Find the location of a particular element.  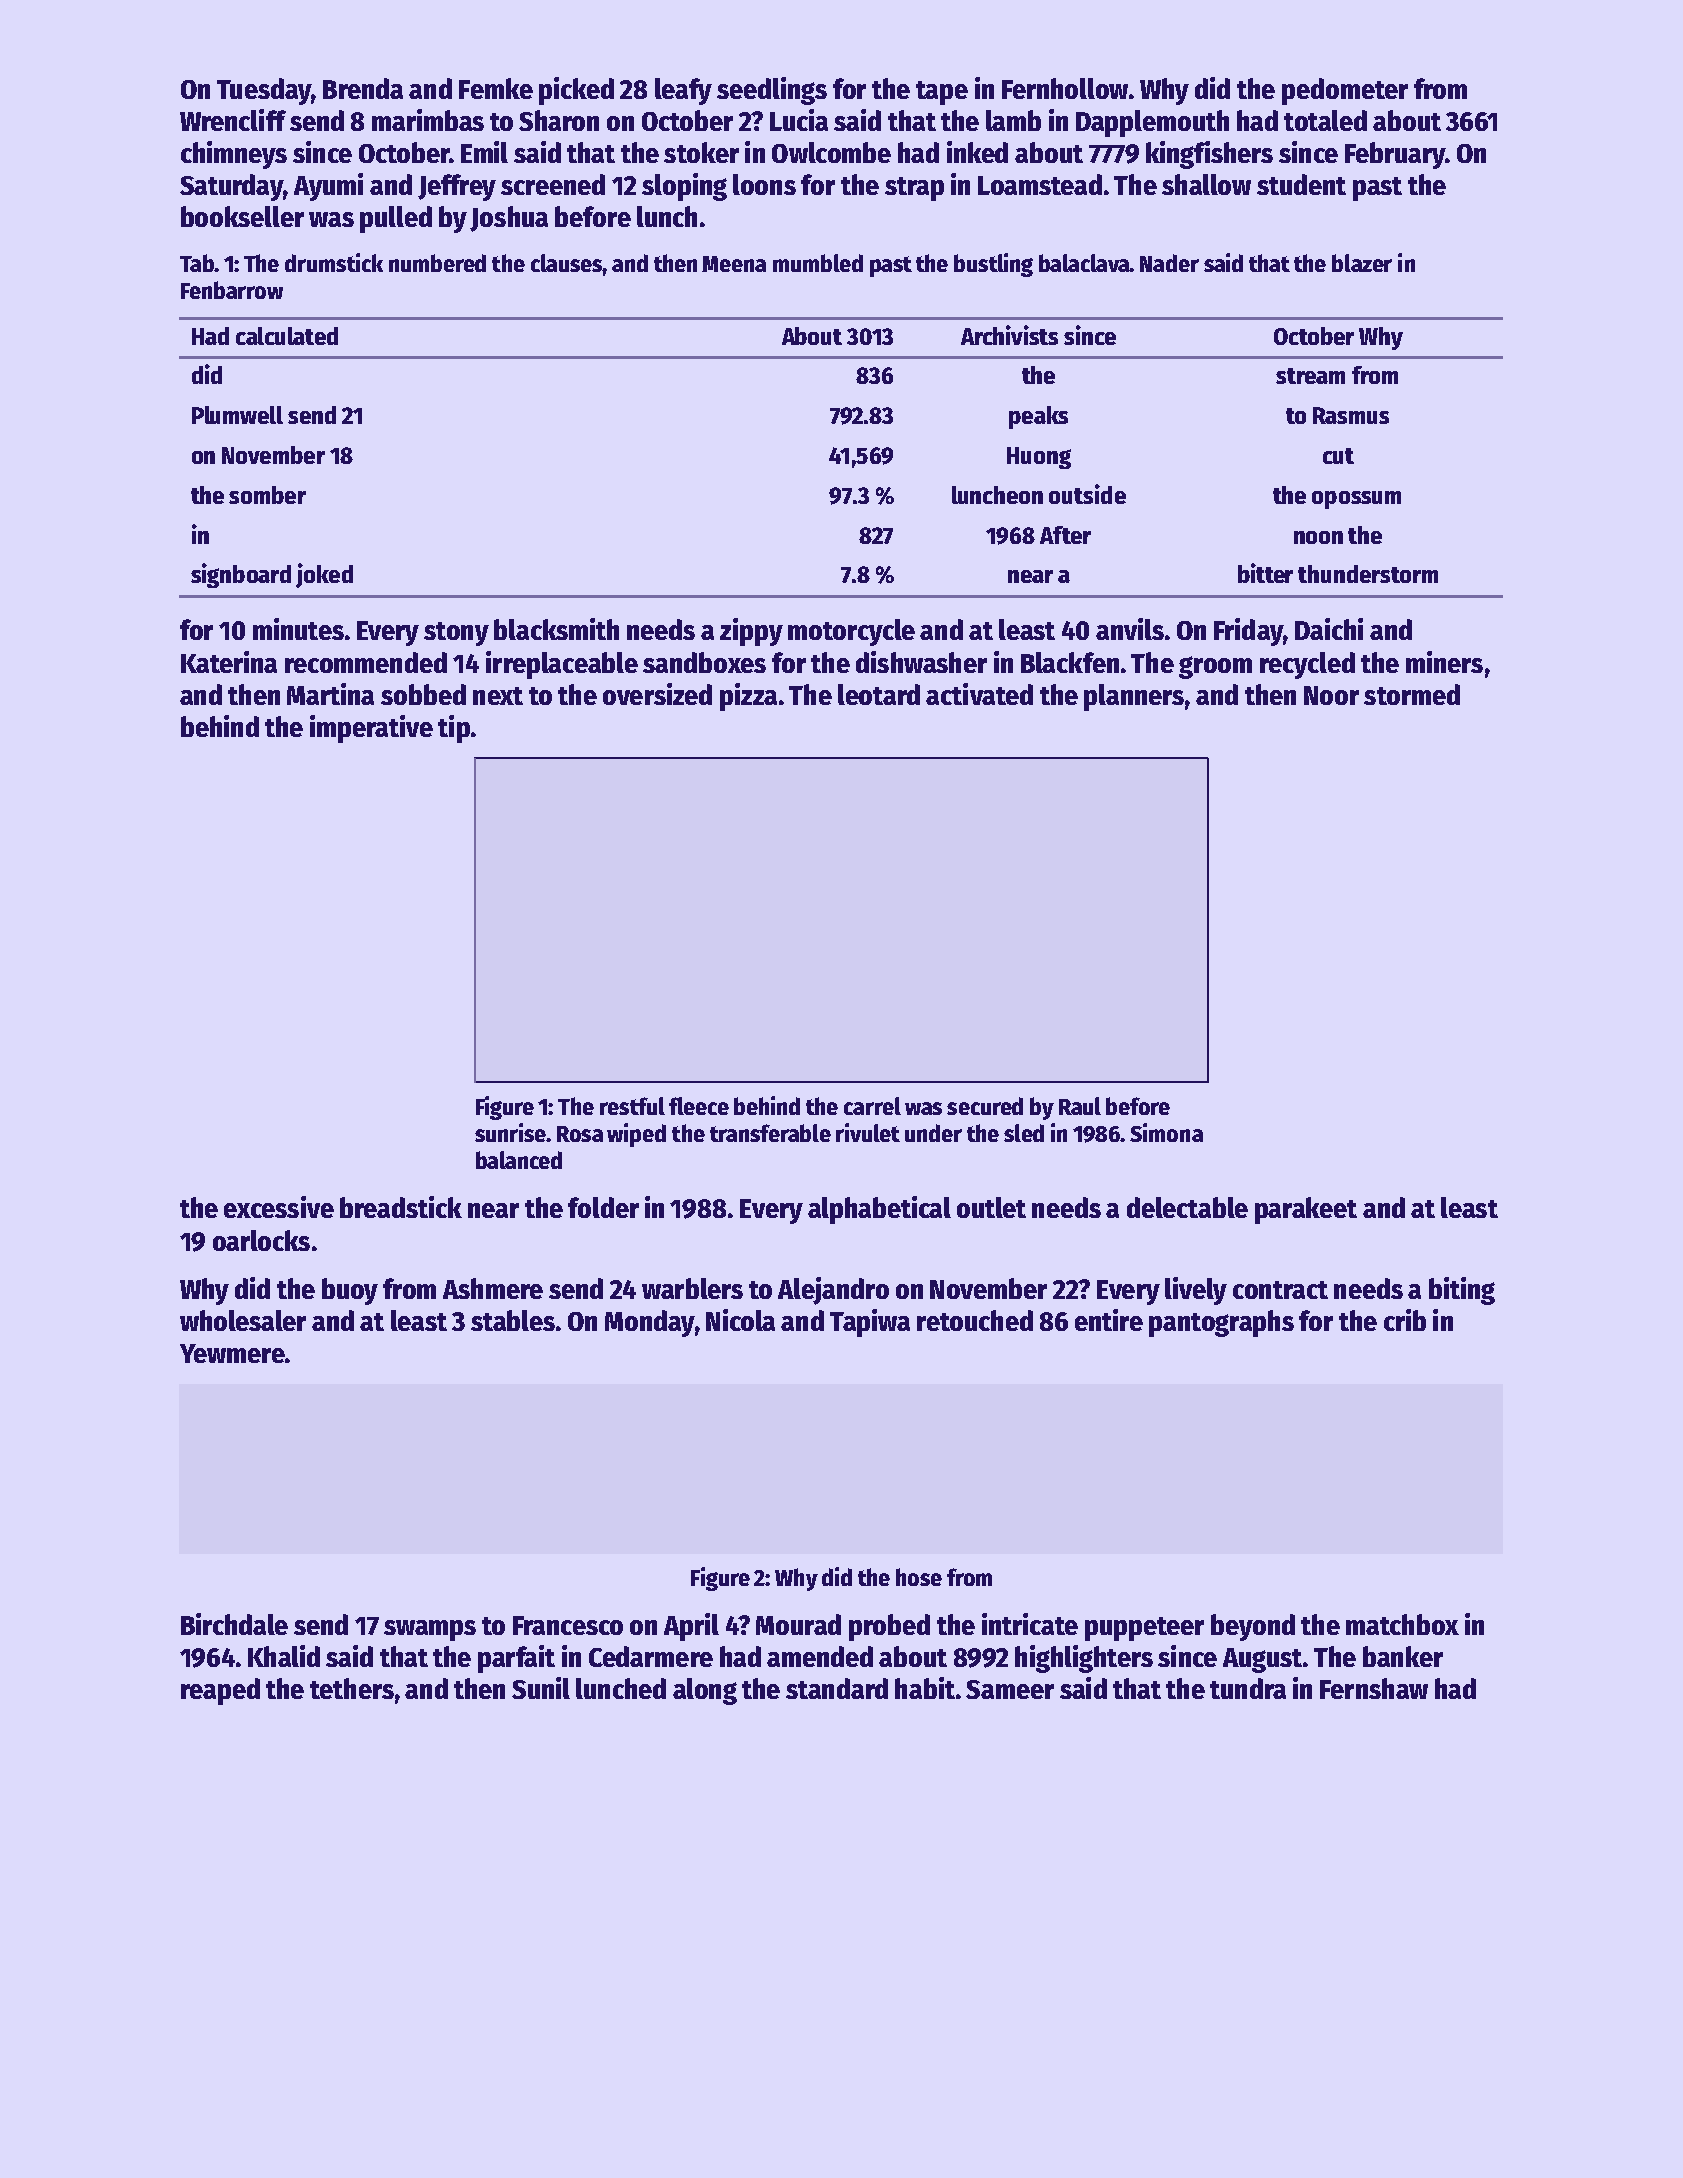

excessive is located at coordinates (279, 1207).
